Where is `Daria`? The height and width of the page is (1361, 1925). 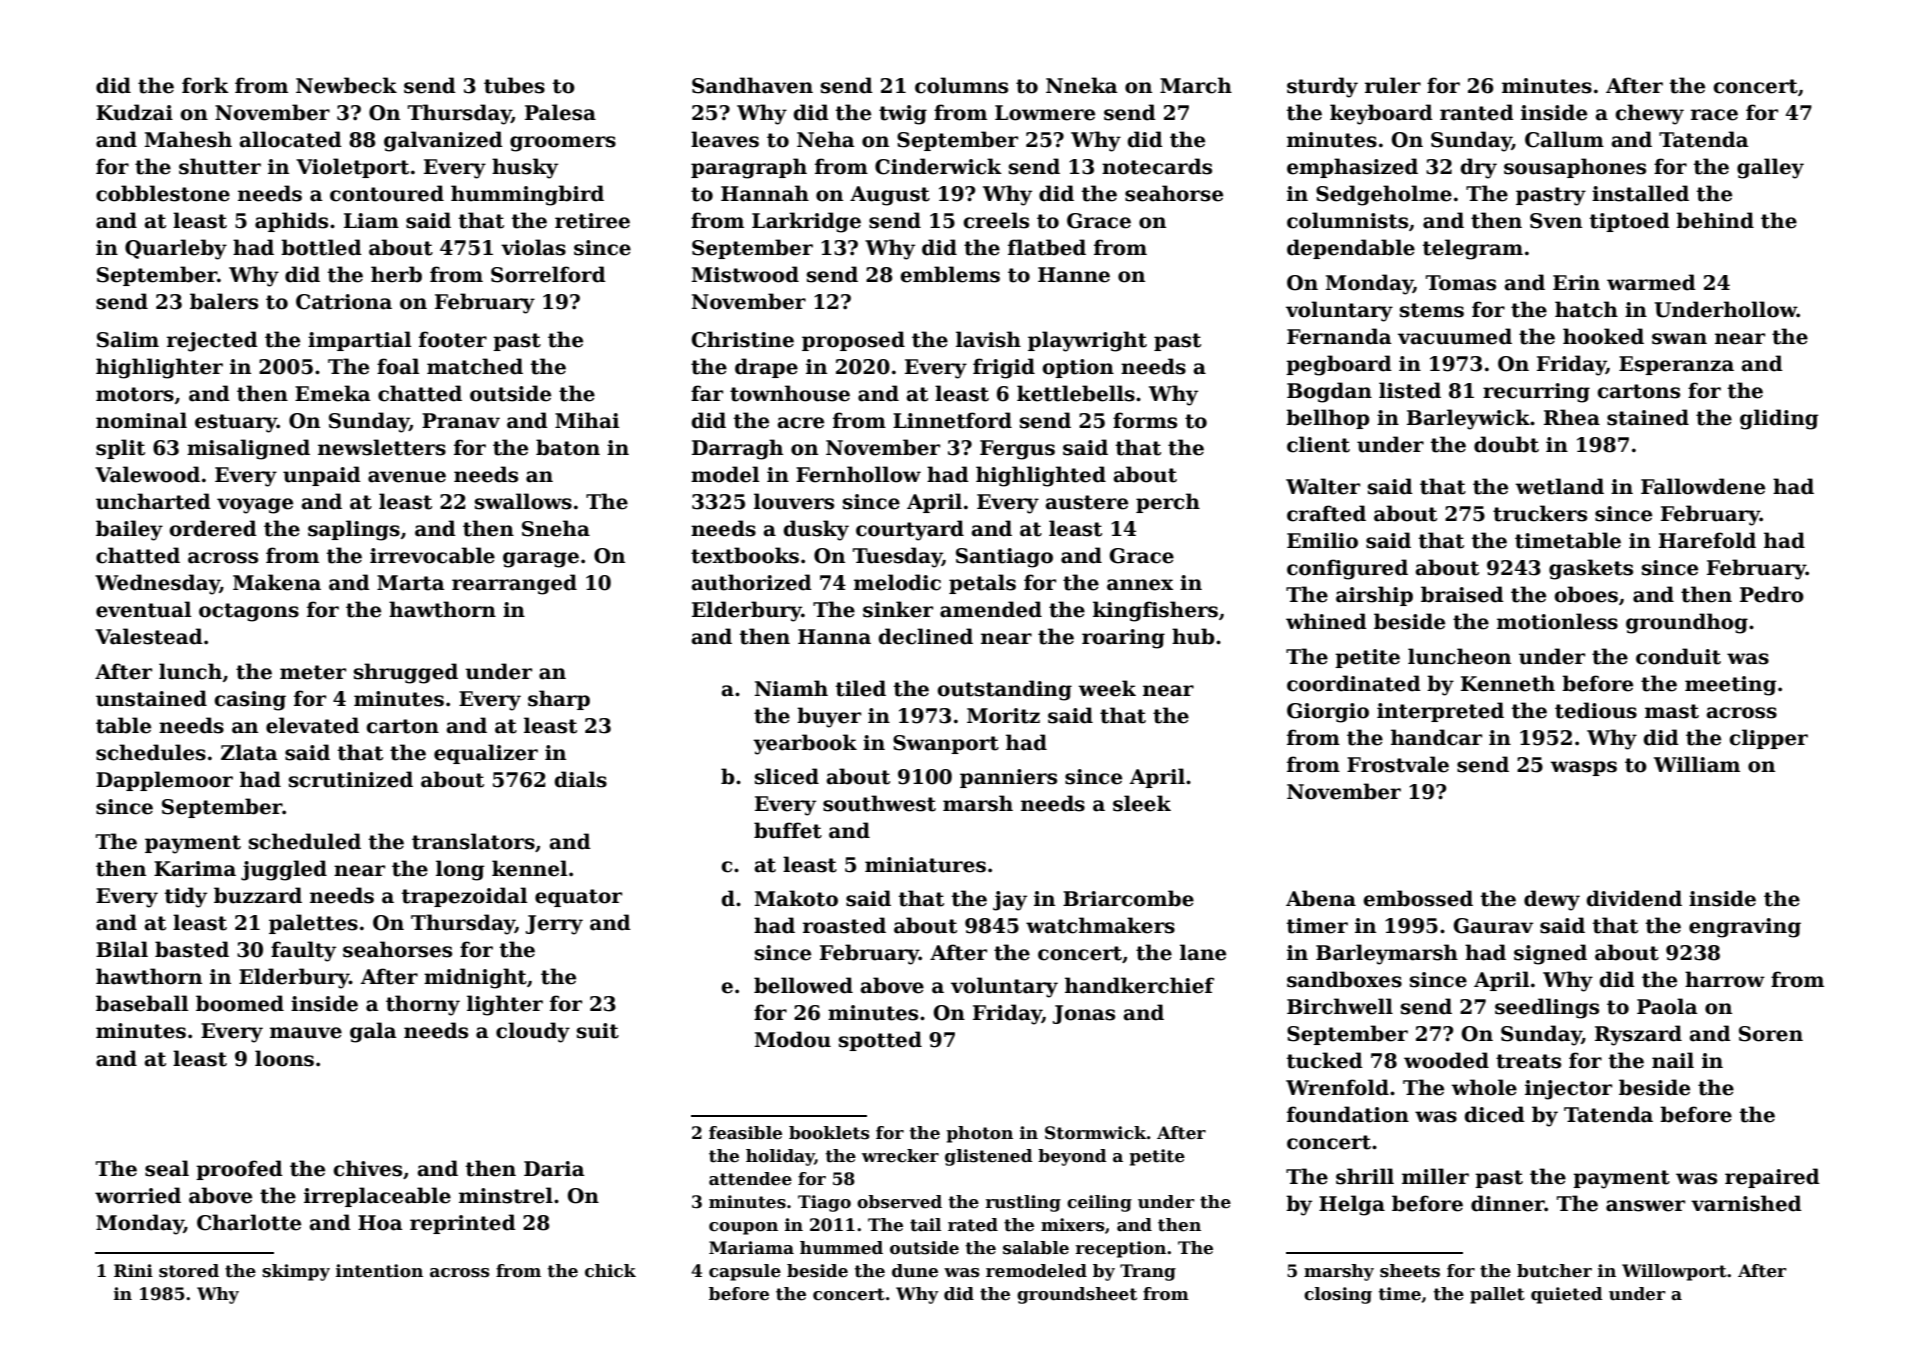 Daria is located at coordinates (554, 1169).
